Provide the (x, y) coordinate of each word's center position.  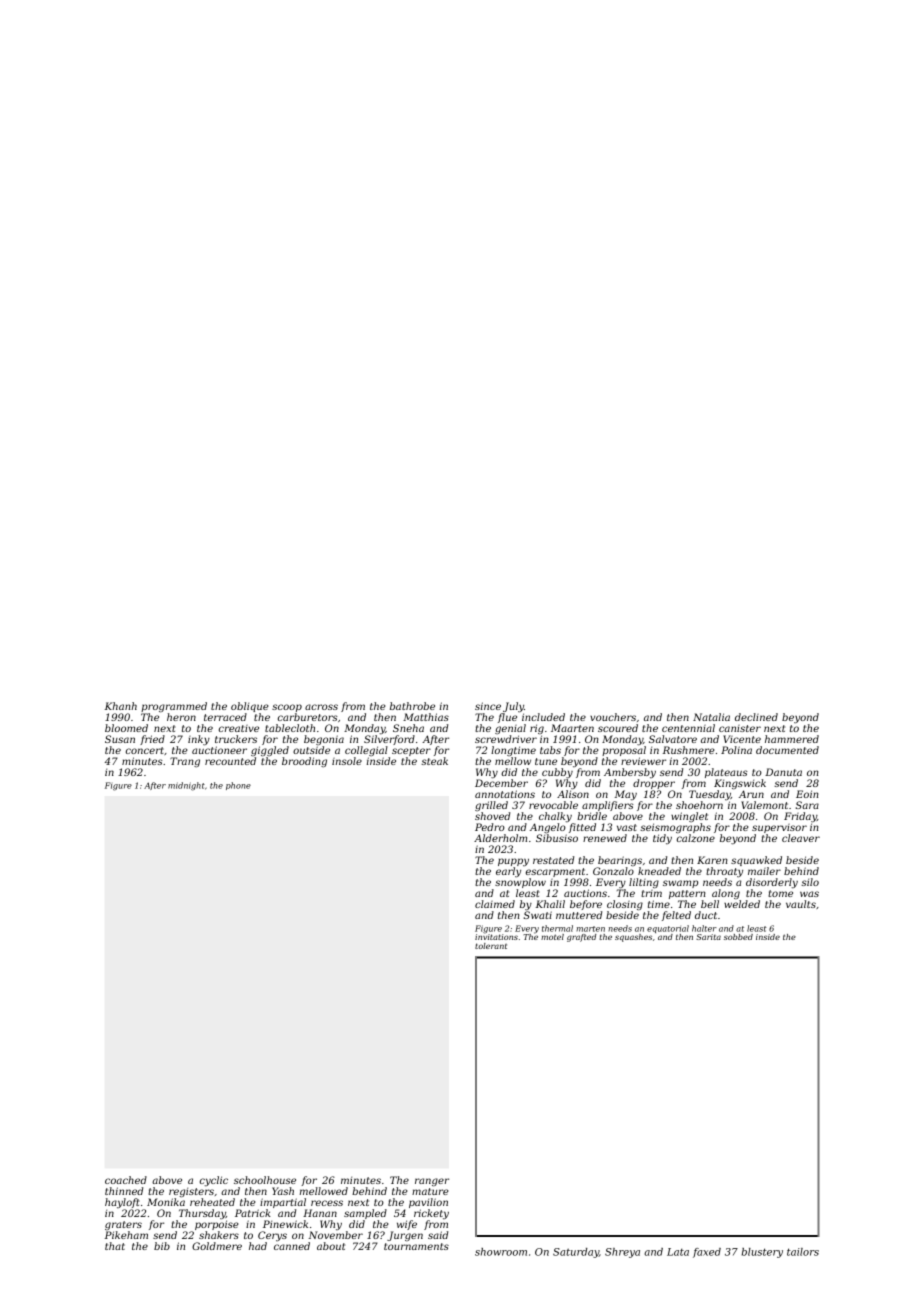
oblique (250, 707)
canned (292, 1246)
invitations (496, 937)
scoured (618, 728)
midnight (186, 786)
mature (430, 1191)
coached (126, 1180)
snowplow (520, 883)
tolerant (491, 946)
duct (706, 915)
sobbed (738, 937)
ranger (432, 1182)
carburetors (308, 717)
